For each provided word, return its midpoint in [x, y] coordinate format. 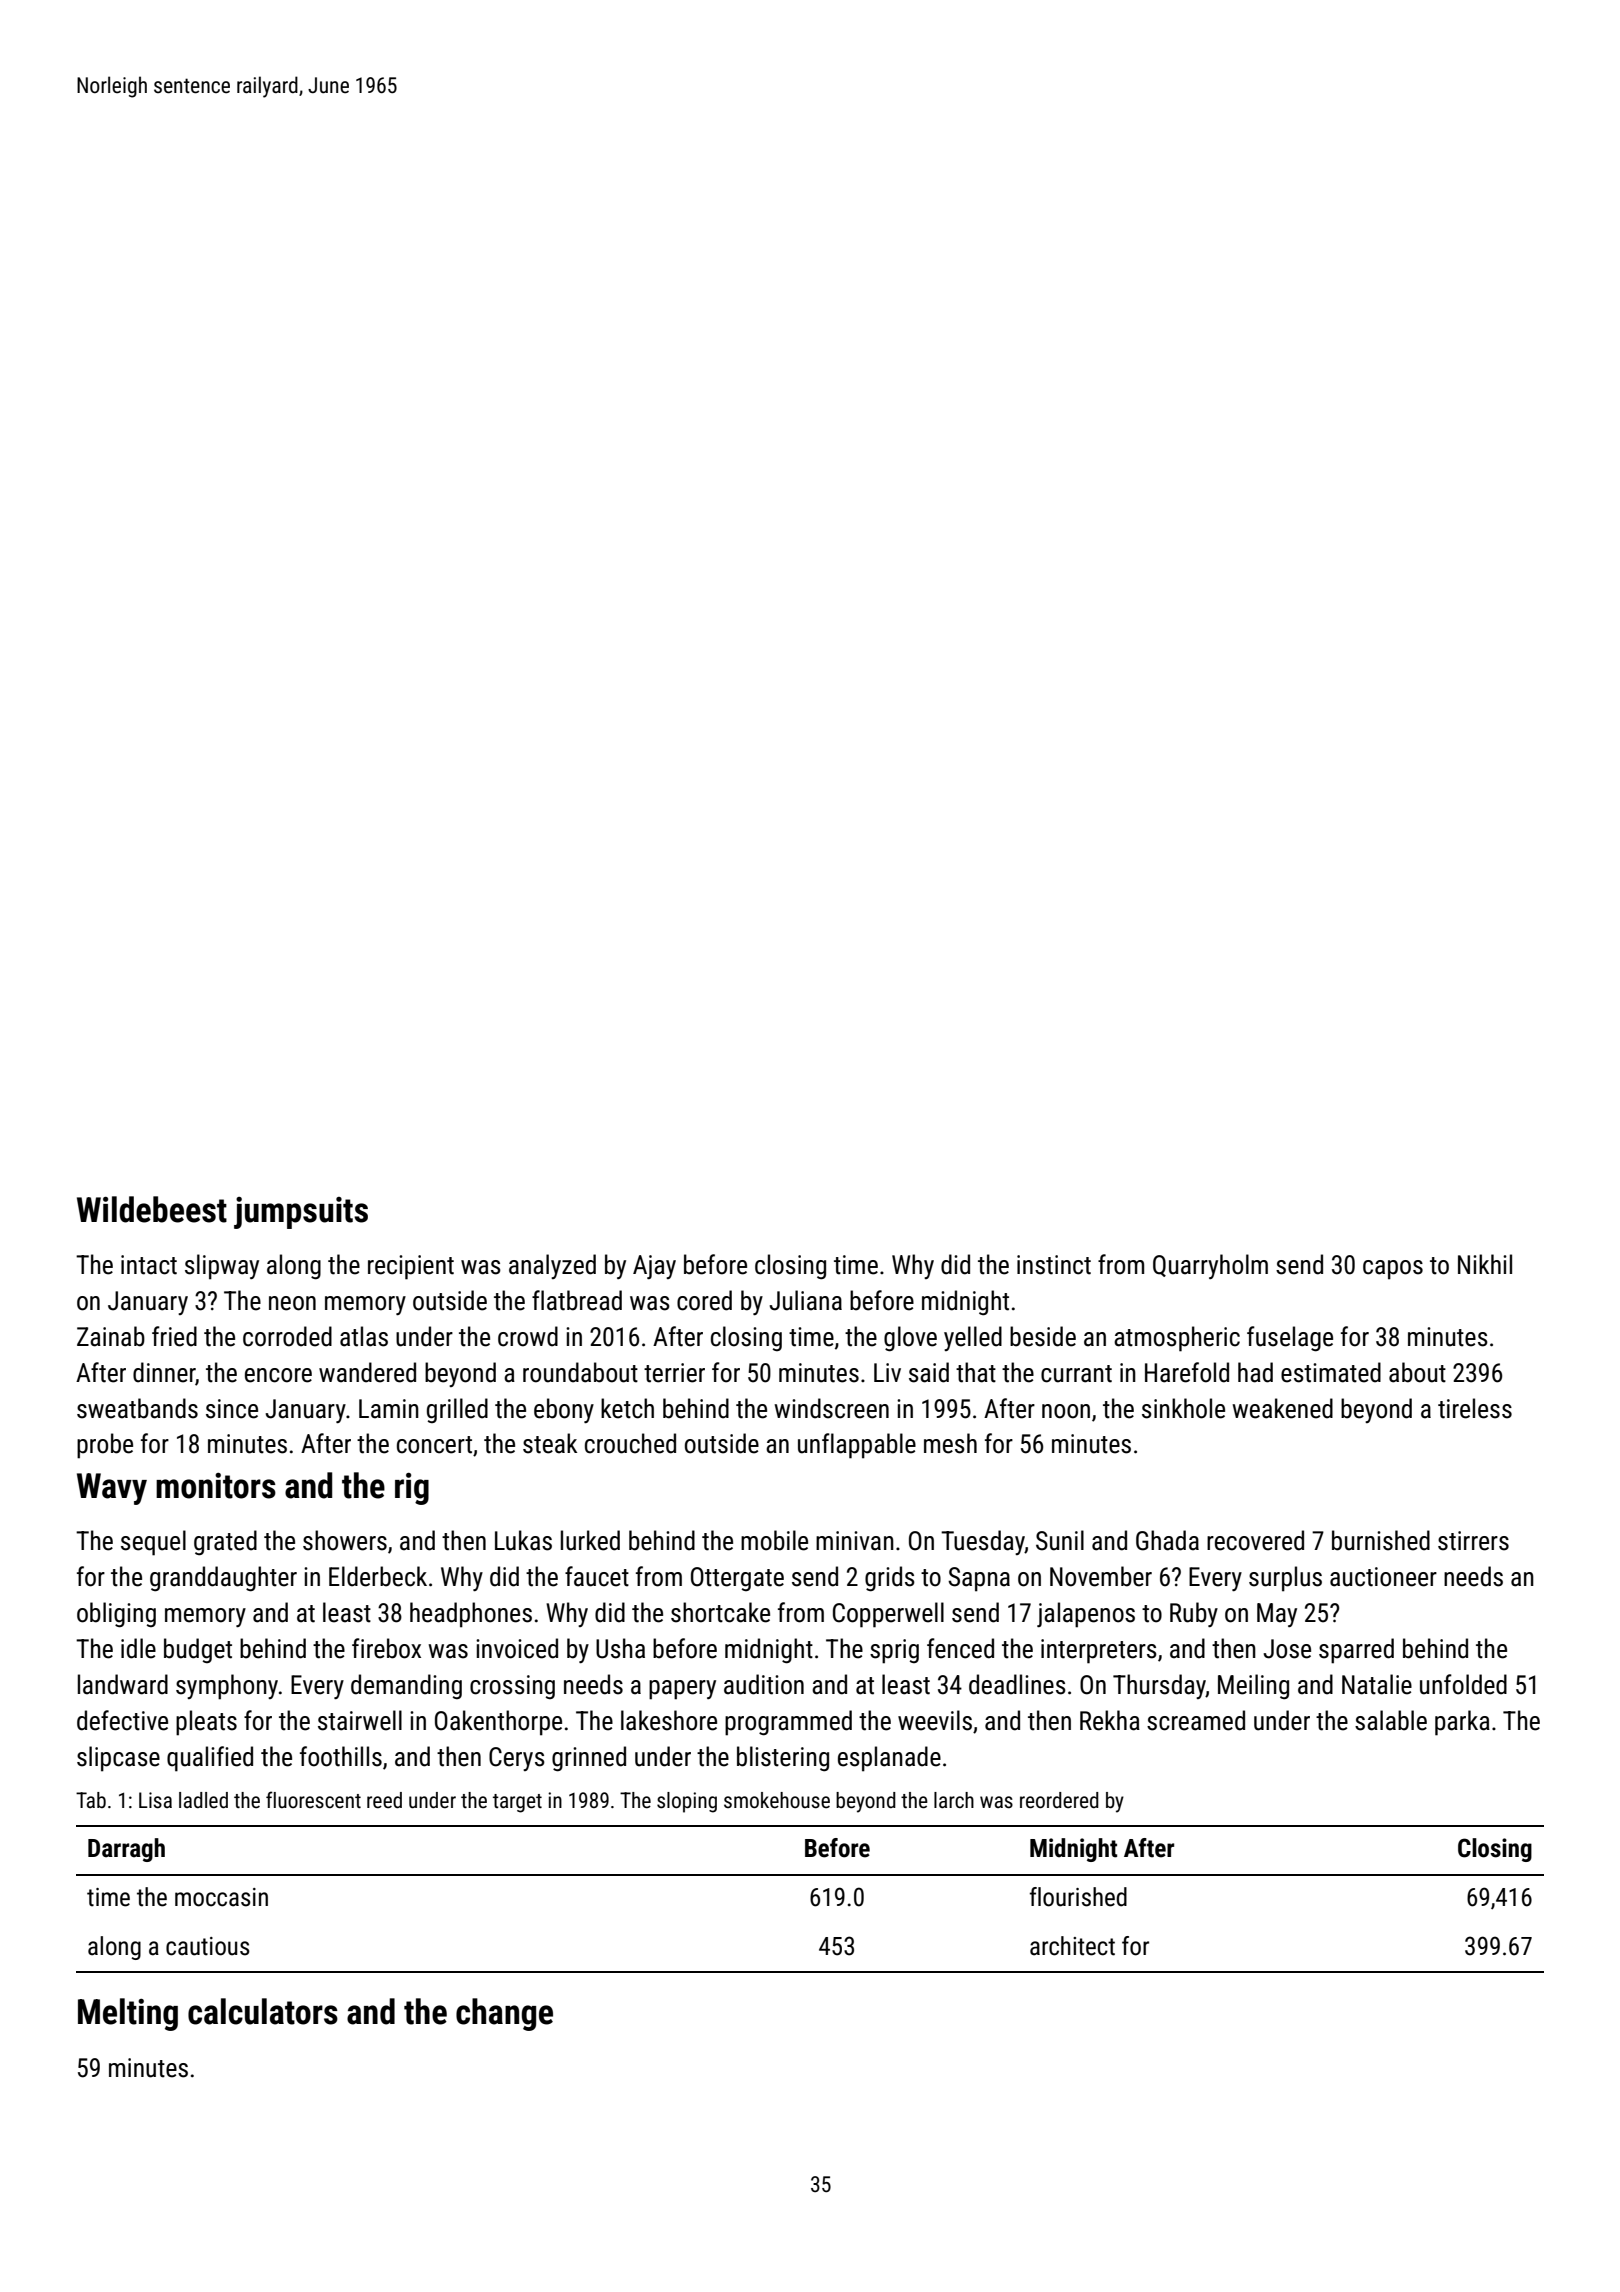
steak [550, 1443]
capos [1393, 1270]
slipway [222, 1267]
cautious [208, 1946]
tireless [1475, 1408]
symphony [227, 1687]
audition [764, 1684]
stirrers [1473, 1541]
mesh [950, 1443]
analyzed [552, 1266]
